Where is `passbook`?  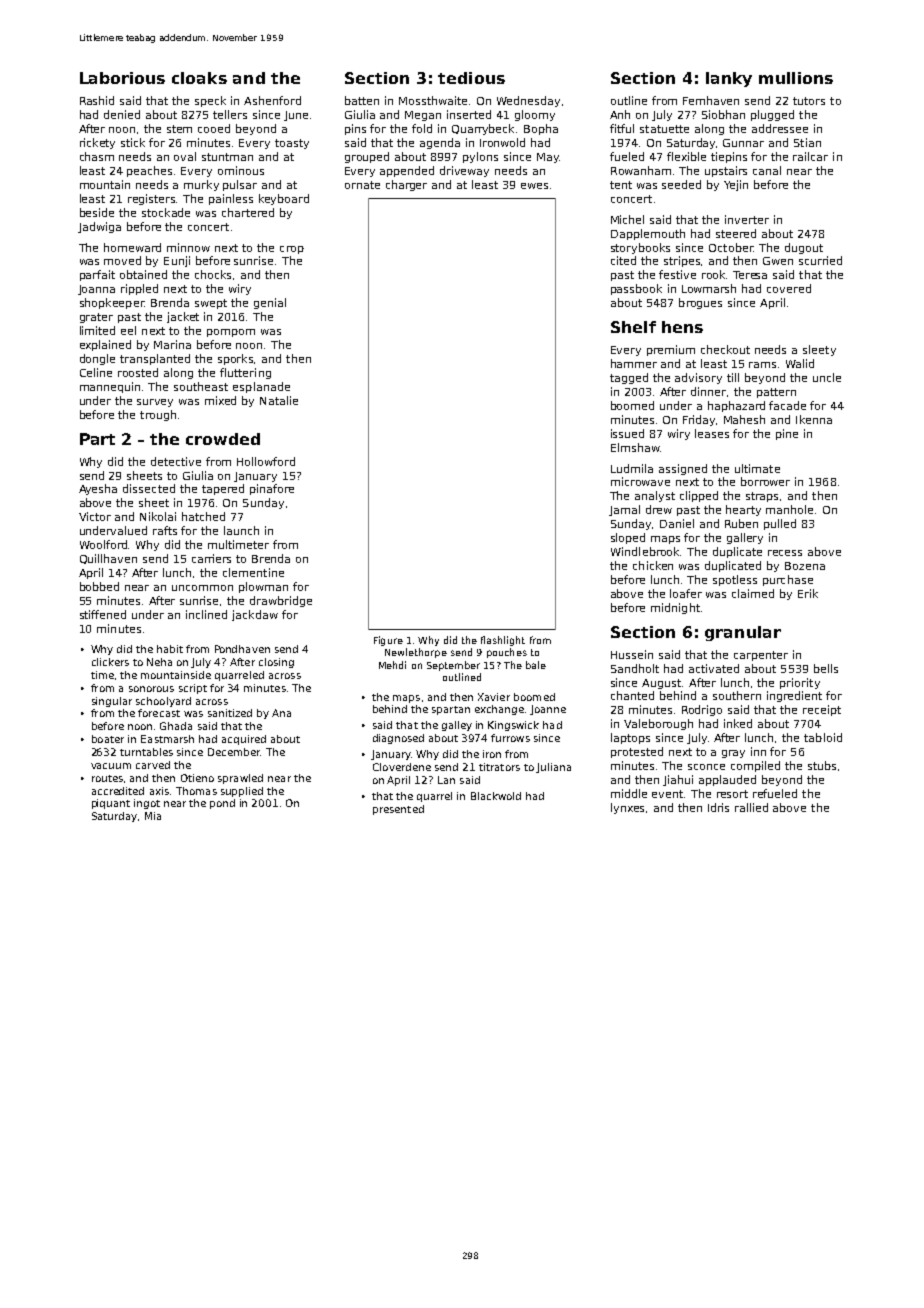 passbook is located at coordinates (636, 289).
